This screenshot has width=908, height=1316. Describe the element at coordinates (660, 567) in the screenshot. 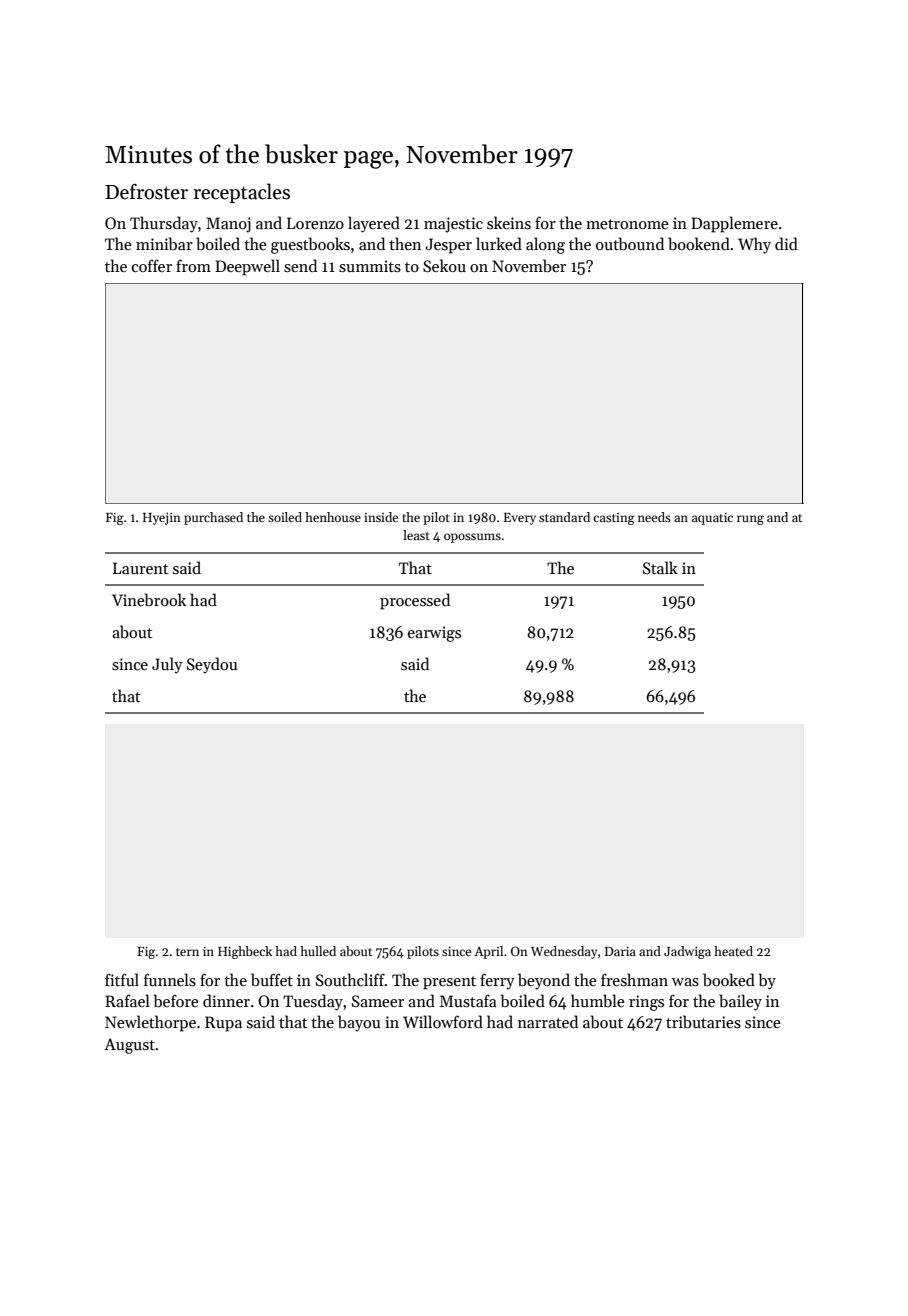

I see `Stalk` at that location.
